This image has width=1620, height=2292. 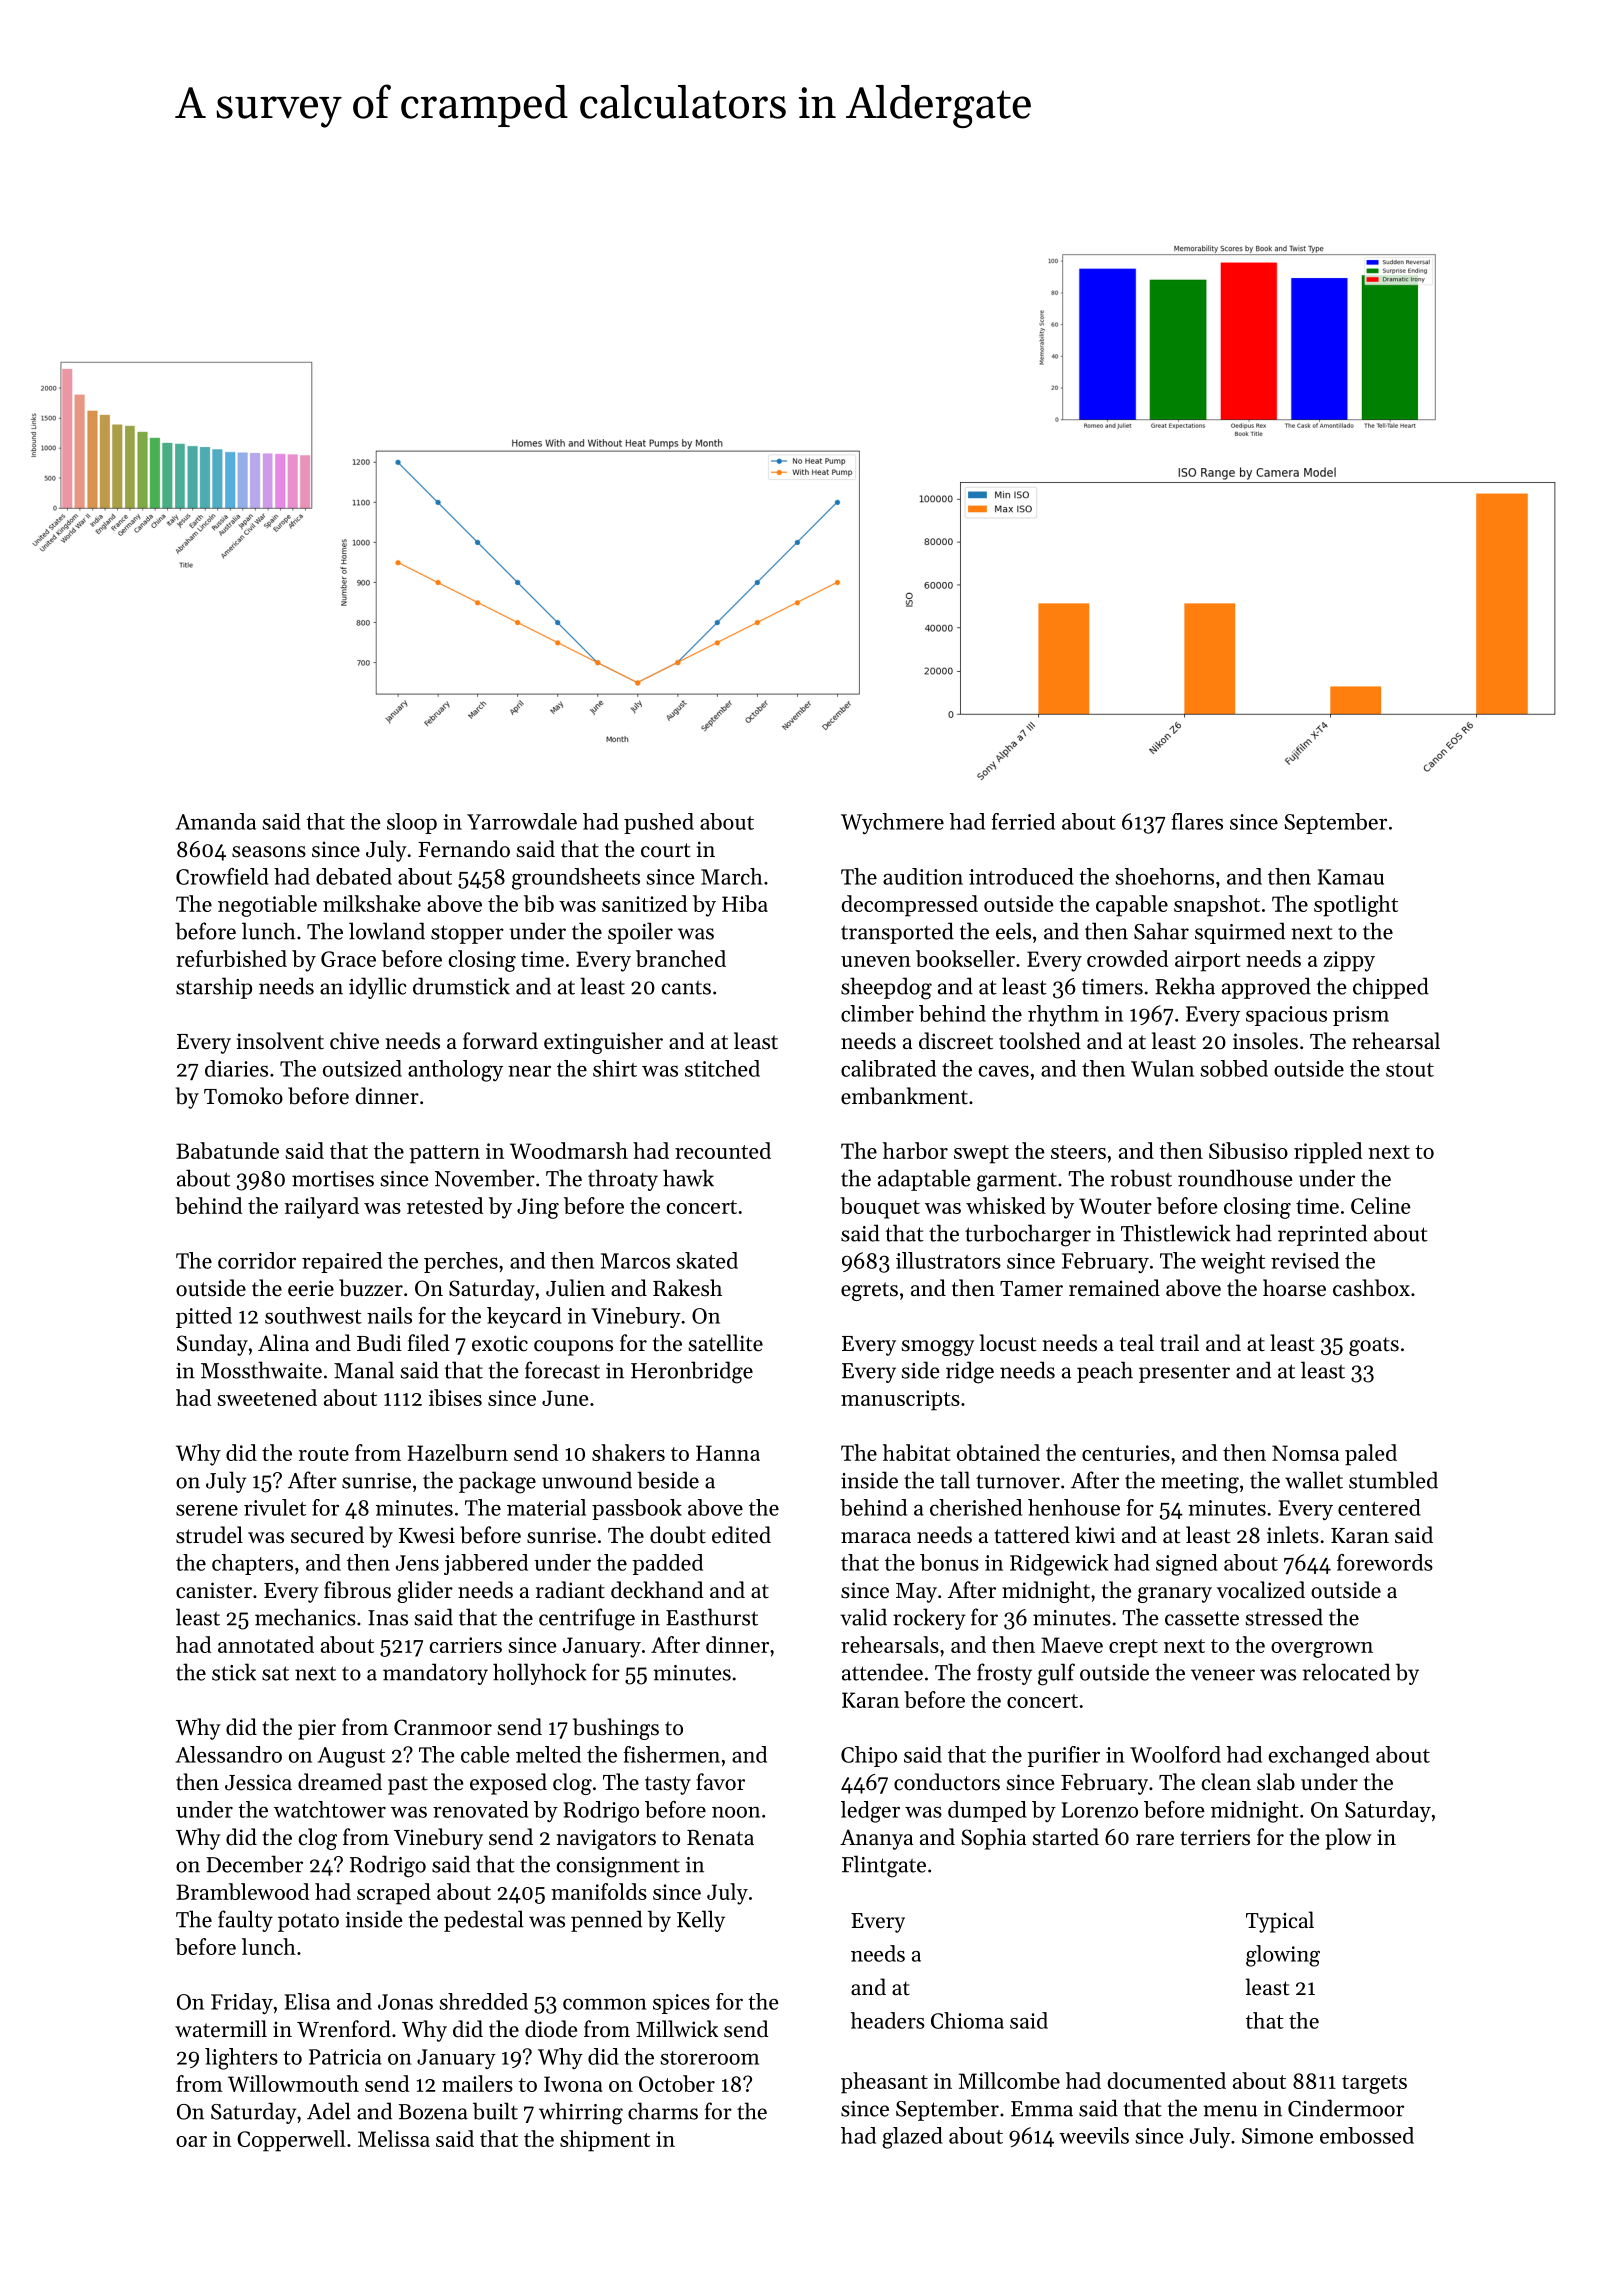 I want to click on forewords, so click(x=1385, y=1562).
